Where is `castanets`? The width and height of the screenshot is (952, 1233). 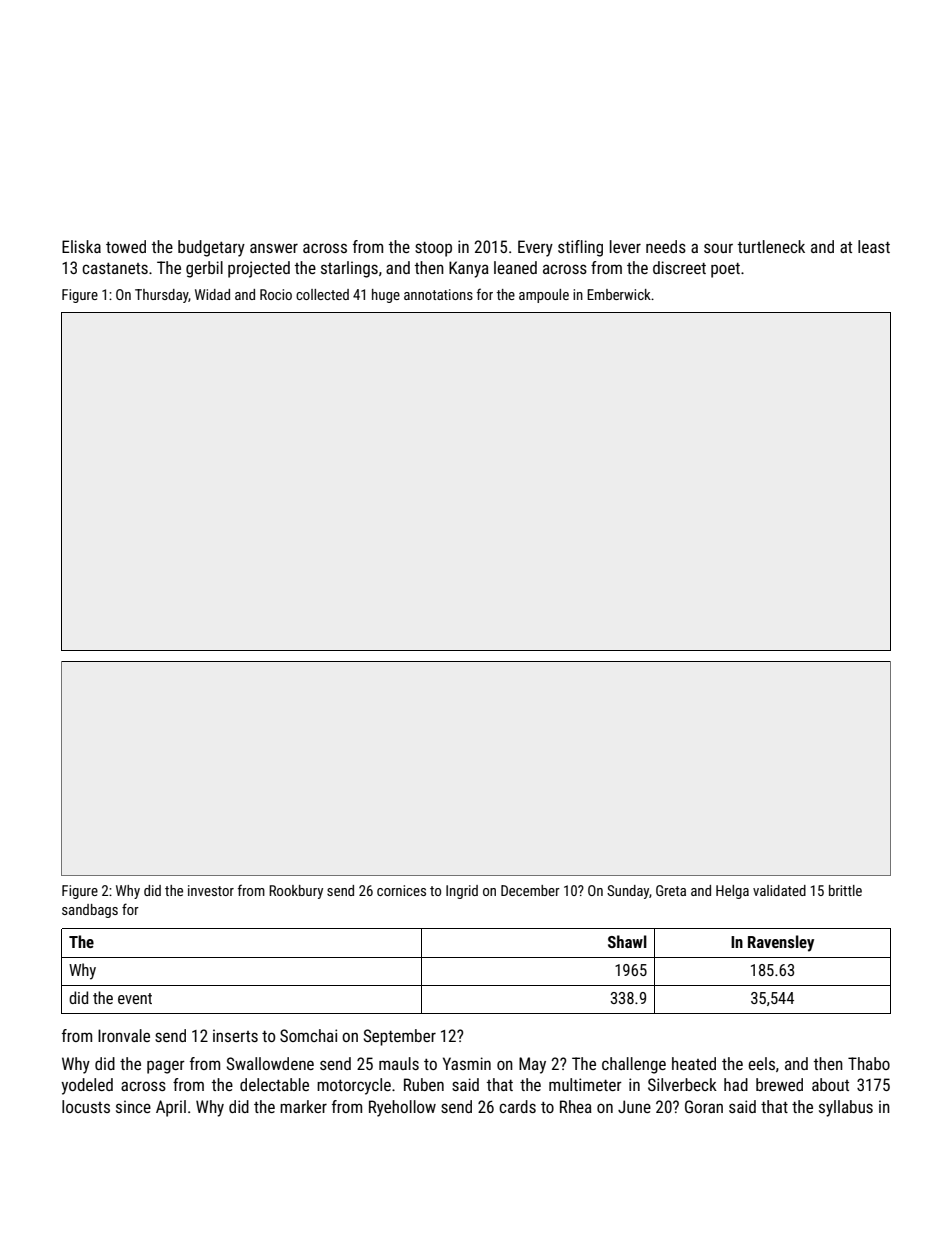
castanets is located at coordinates (115, 268).
